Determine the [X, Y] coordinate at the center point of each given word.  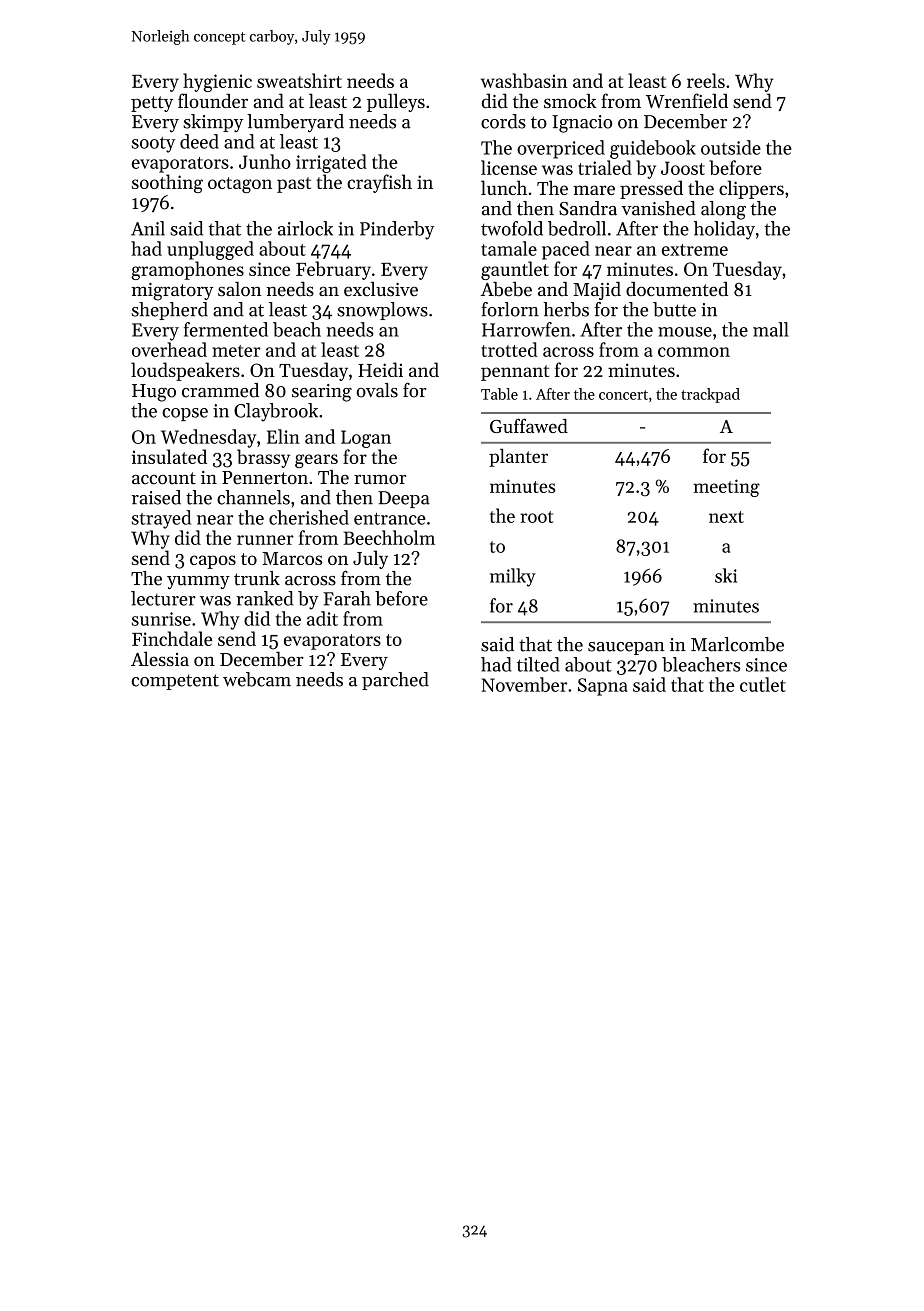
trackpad [710, 395]
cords [503, 121]
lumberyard [295, 123]
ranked [264, 598]
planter [518, 457]
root [537, 517]
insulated [169, 456]
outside [731, 147]
